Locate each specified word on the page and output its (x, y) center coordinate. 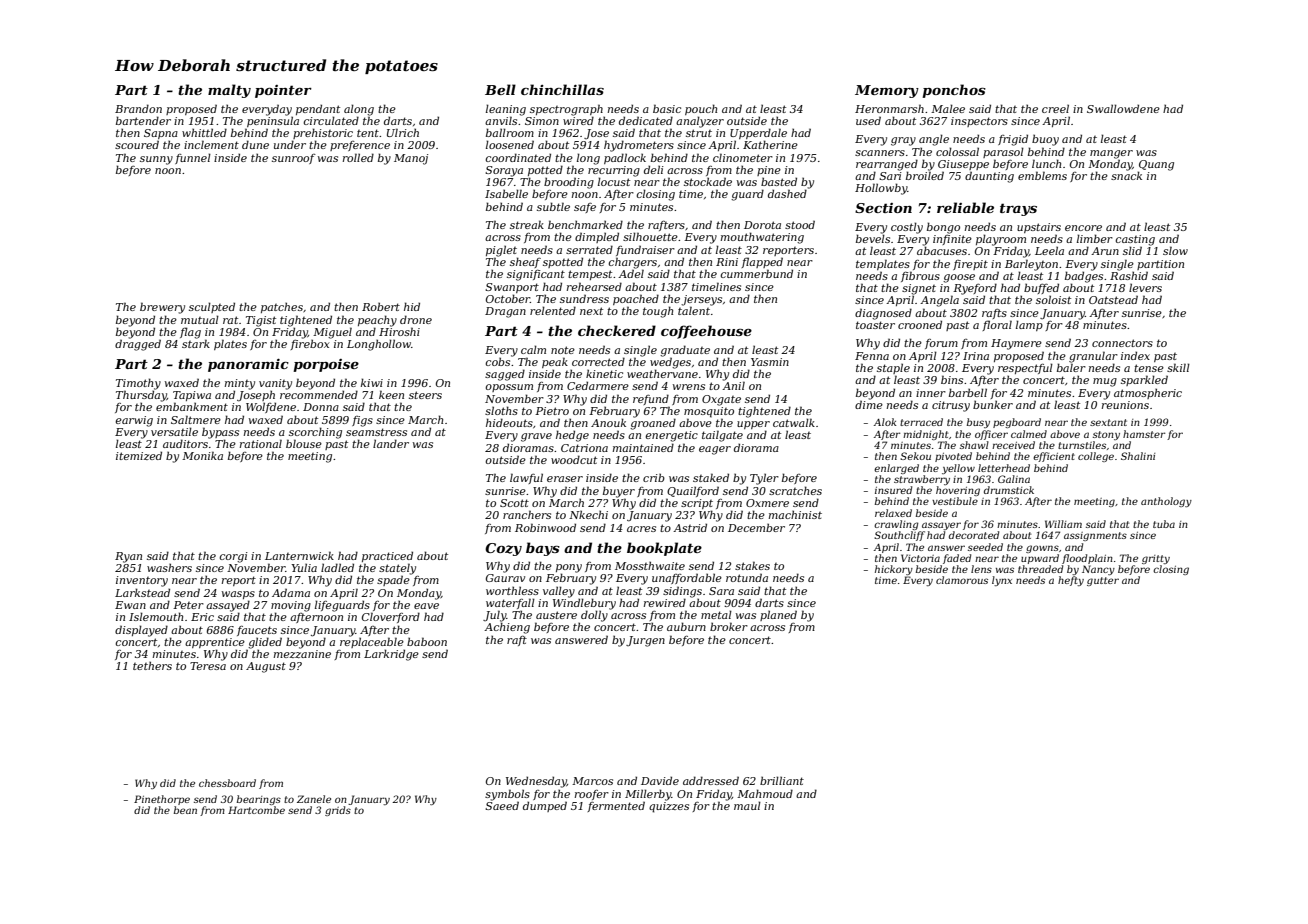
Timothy (138, 384)
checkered (617, 330)
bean (185, 810)
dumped (545, 806)
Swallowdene (1123, 108)
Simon (542, 121)
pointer (283, 91)
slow (1175, 250)
